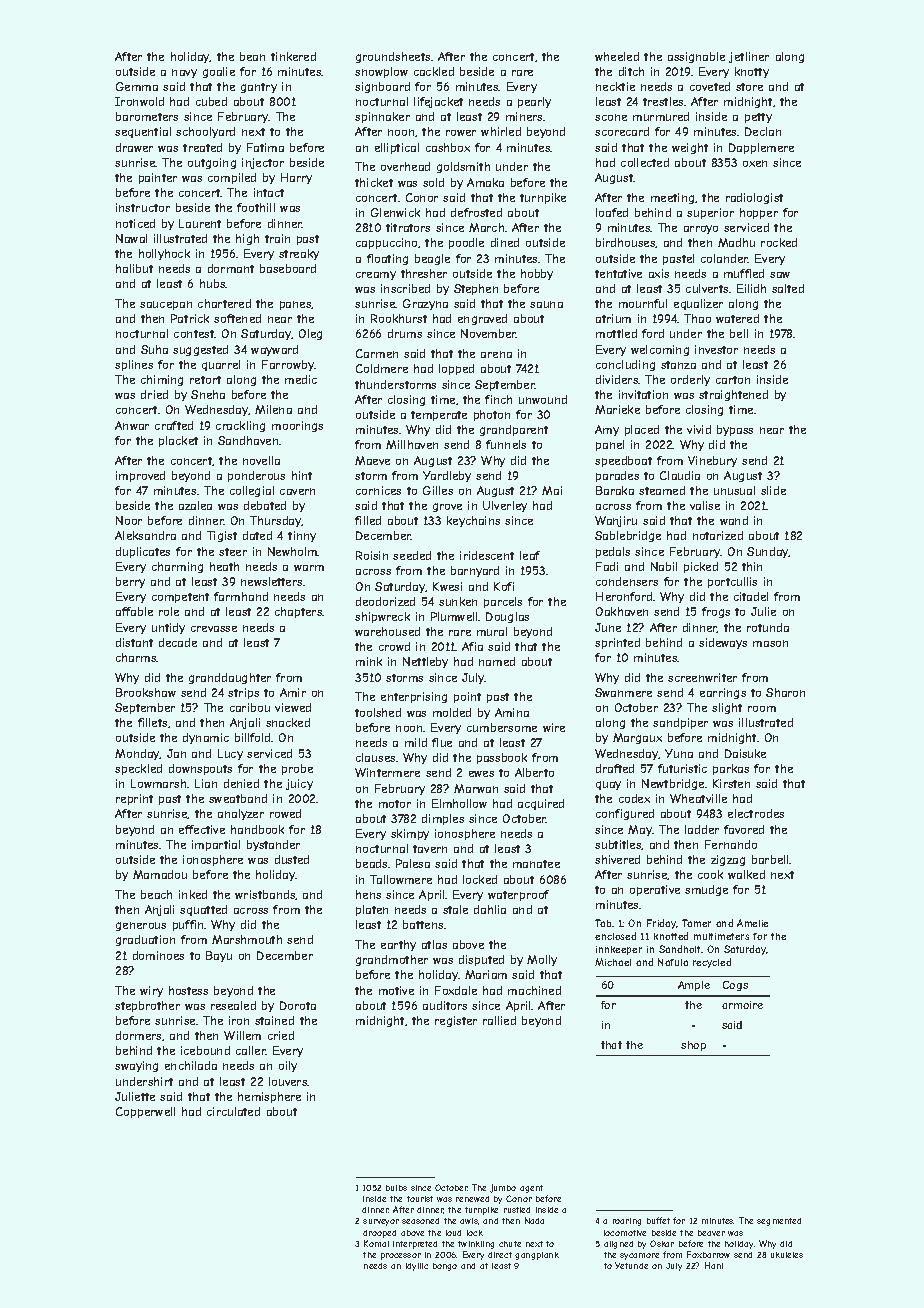  I want to click on Komal, so click(376, 1243).
